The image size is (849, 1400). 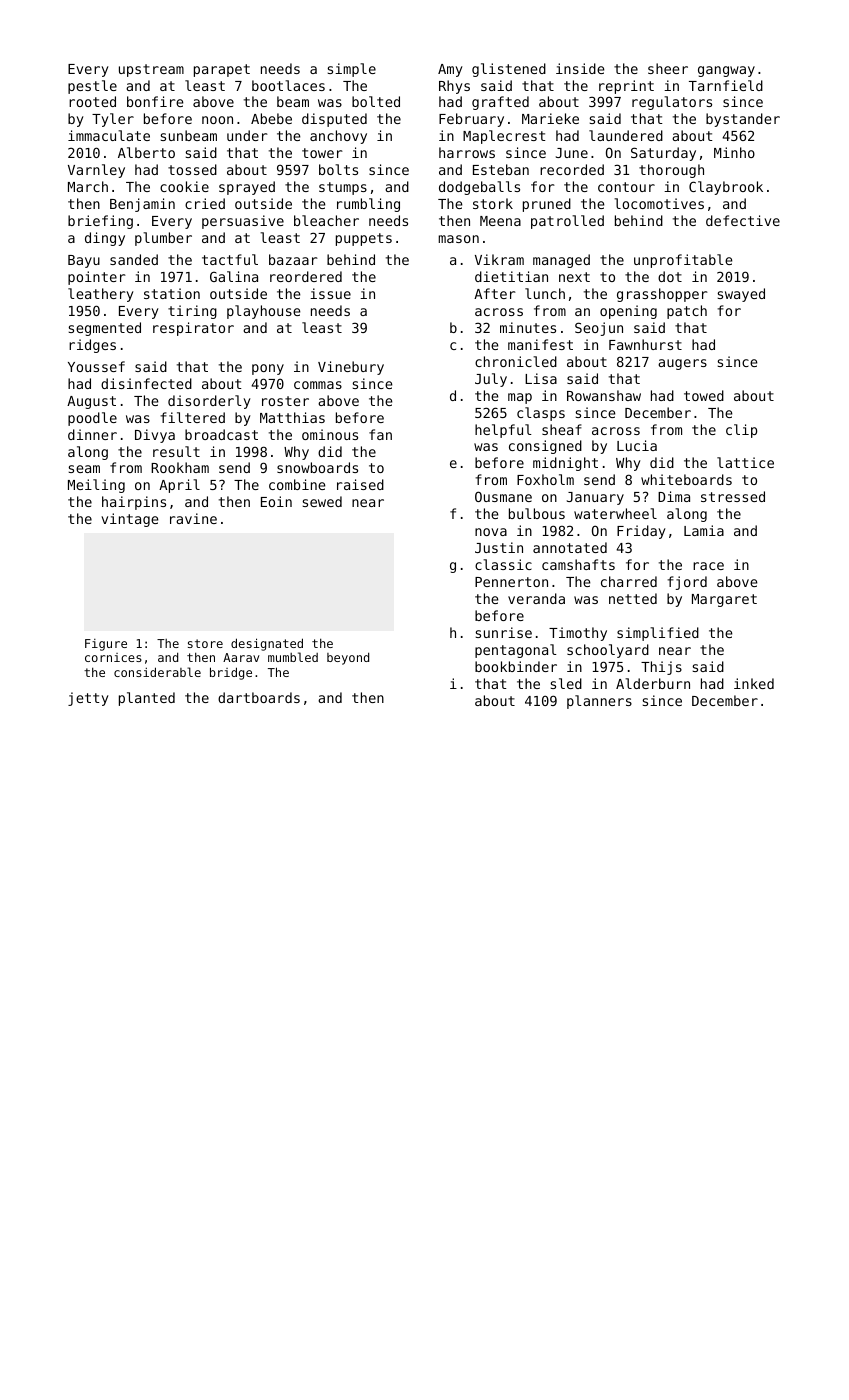 I want to click on gangway, so click(x=726, y=71).
